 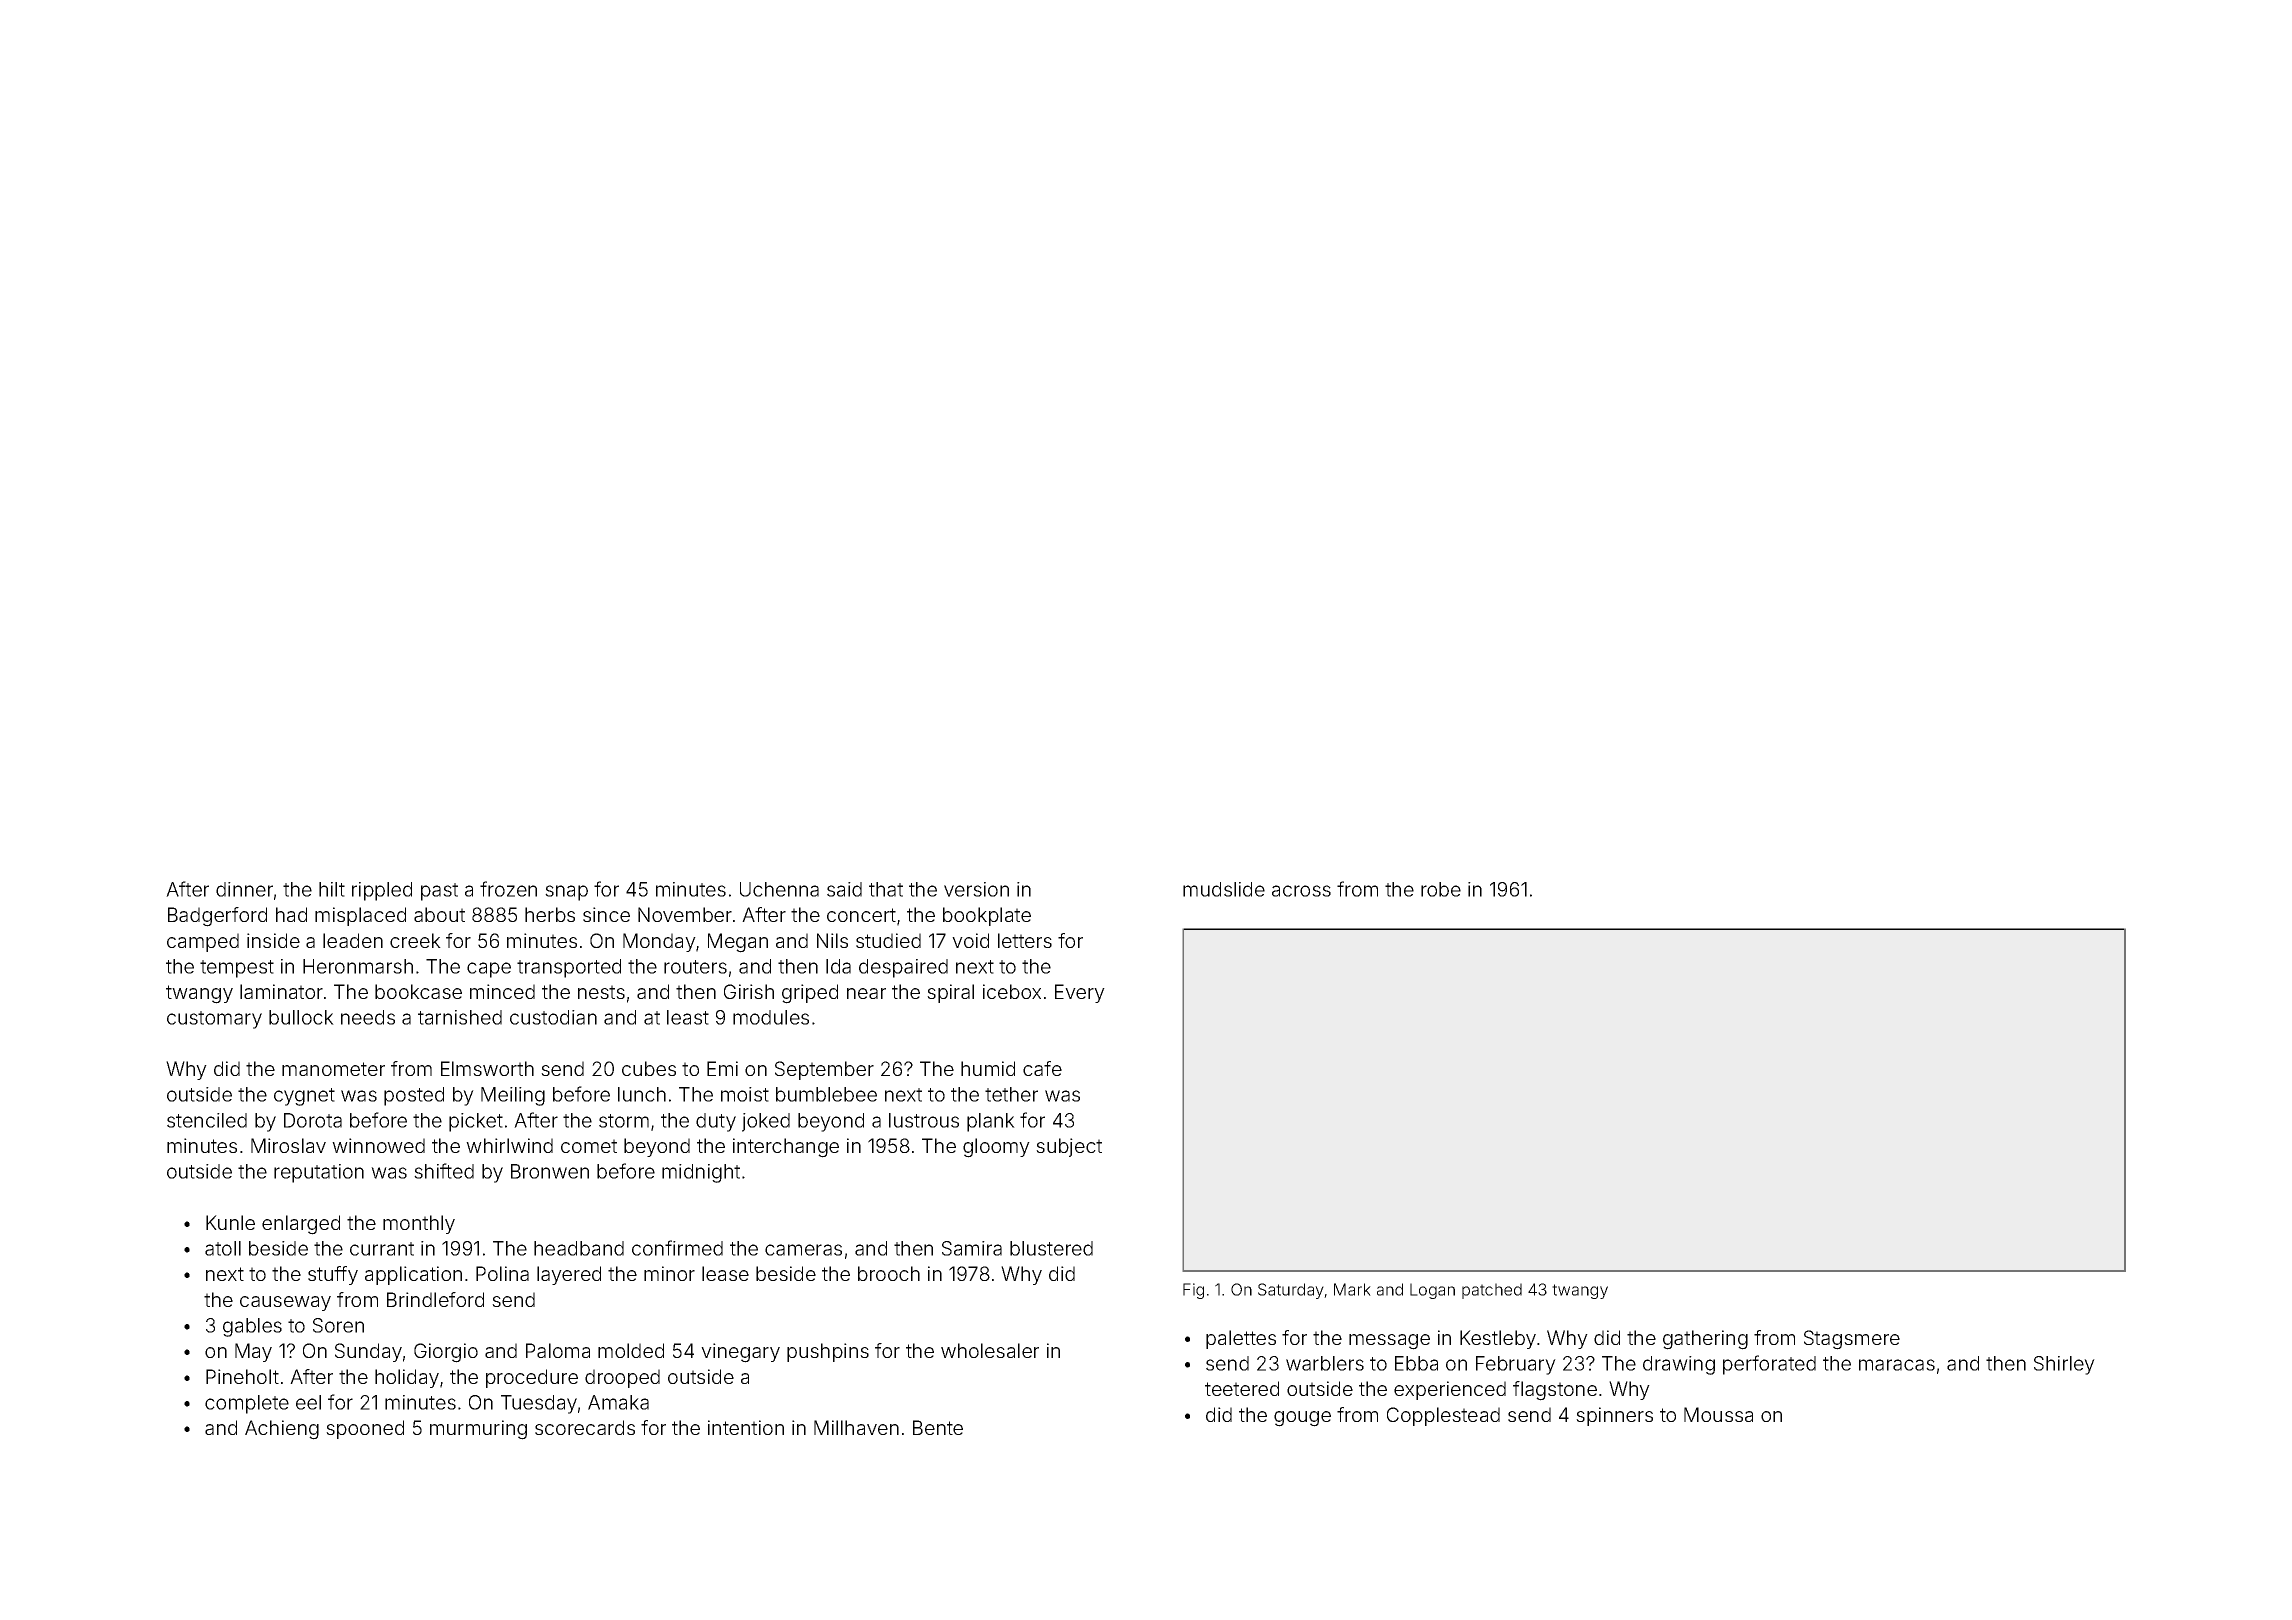 What do you see at coordinates (413, 1275) in the image?
I see `application` at bounding box center [413, 1275].
